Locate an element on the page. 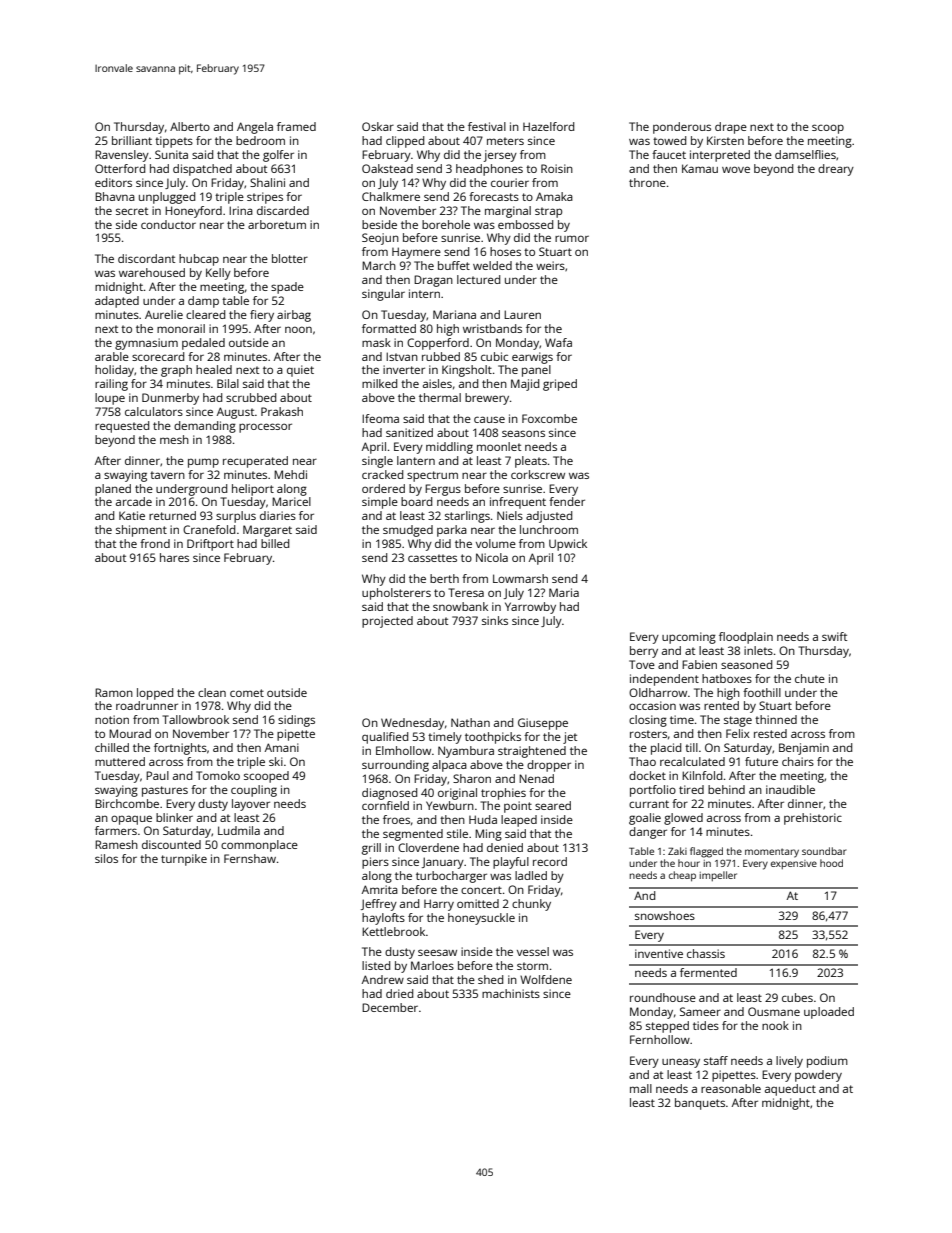 Image resolution: width=952 pixels, height=1233 pixels. fender is located at coordinates (567, 501).
